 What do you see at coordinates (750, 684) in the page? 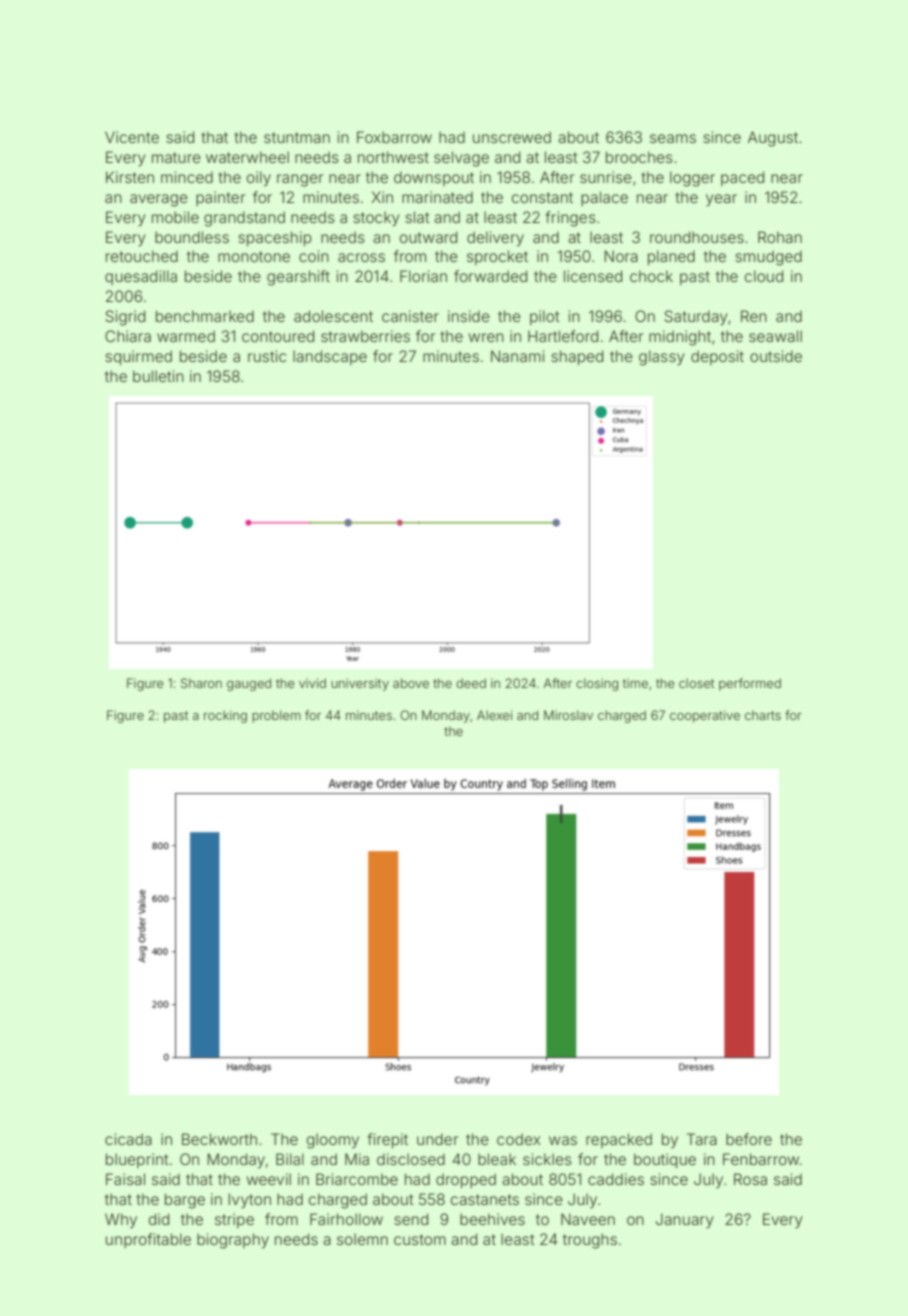
I see `performed` at bounding box center [750, 684].
